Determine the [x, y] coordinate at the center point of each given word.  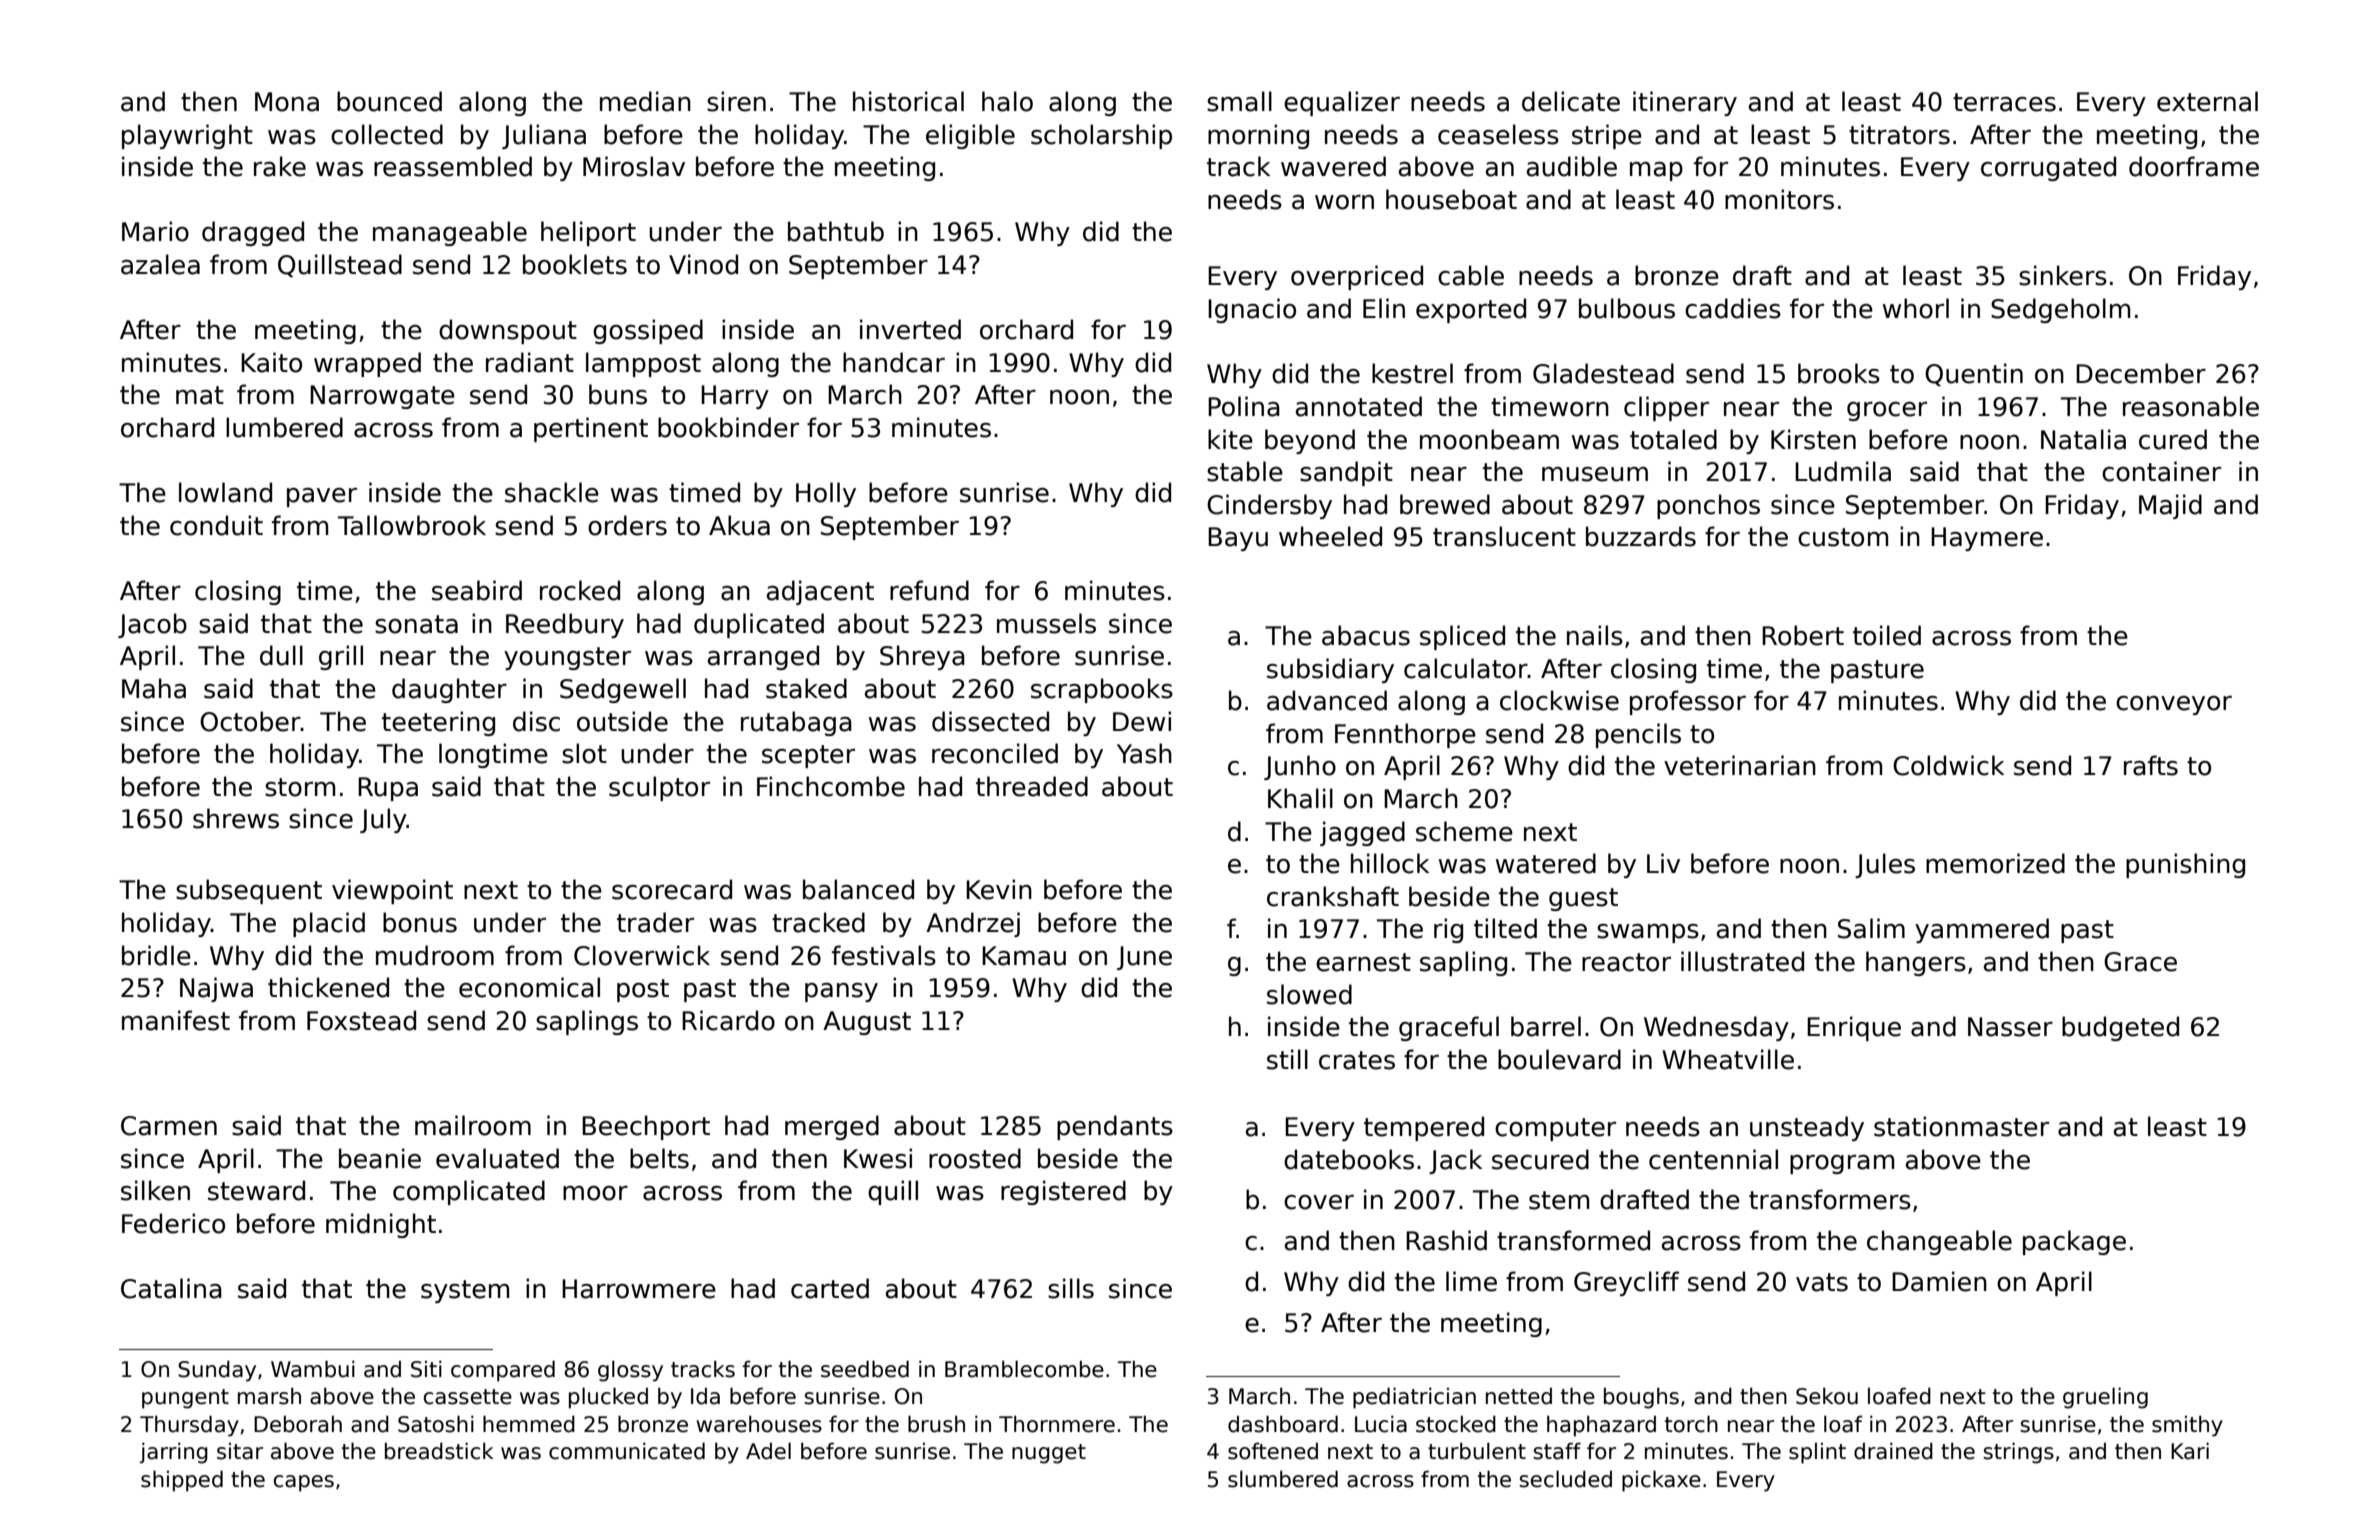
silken [155, 1190]
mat [200, 395]
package [2074, 1242]
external [2207, 101]
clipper [1666, 408]
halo [1007, 101]
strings [2018, 1453]
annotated [1359, 406]
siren [736, 101]
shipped [182, 1481]
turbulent [1477, 1451]
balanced [858, 889]
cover [1319, 1202]
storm [300, 787]
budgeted [2120, 1028]
